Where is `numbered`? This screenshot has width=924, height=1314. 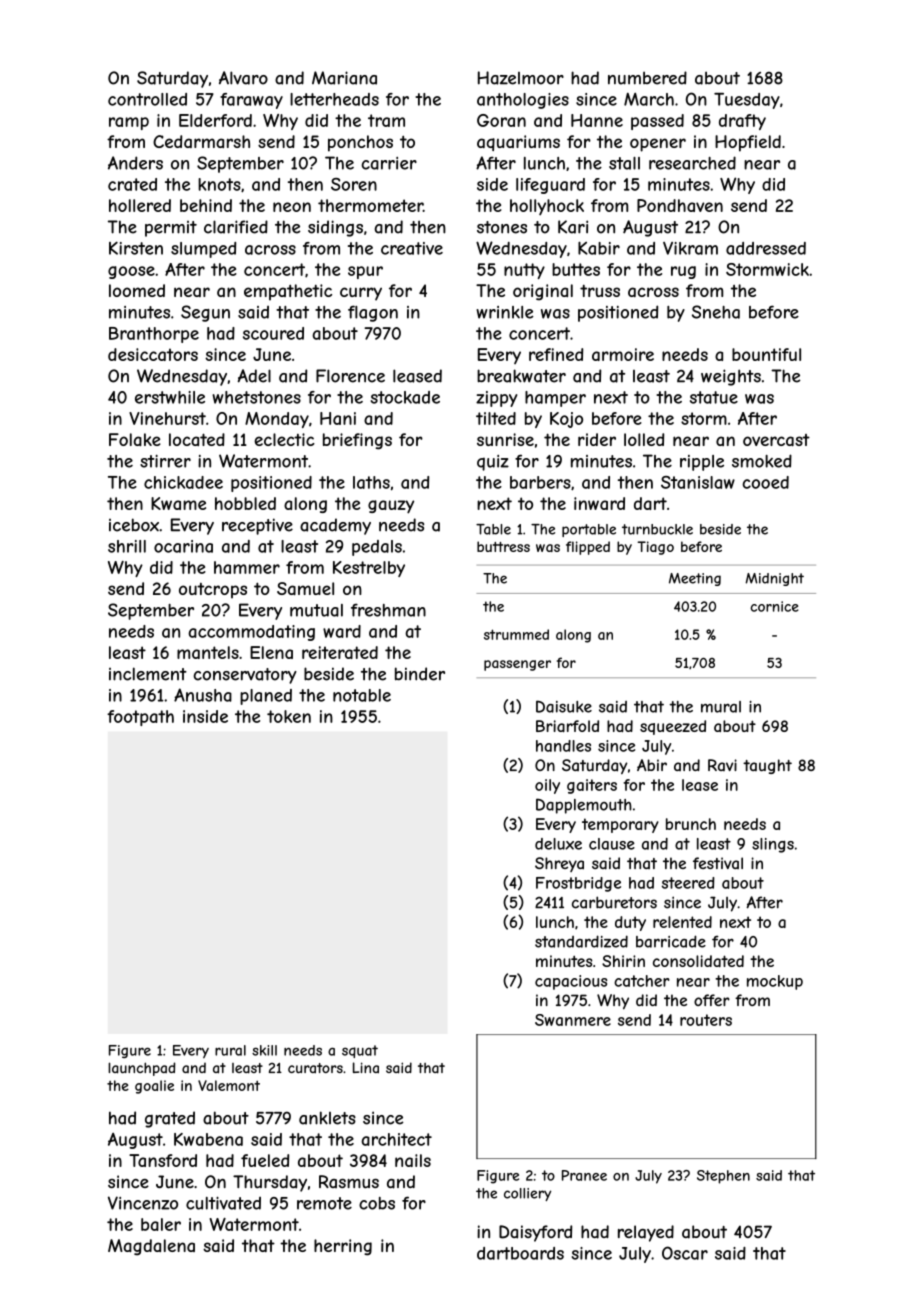 numbered is located at coordinates (647, 78).
